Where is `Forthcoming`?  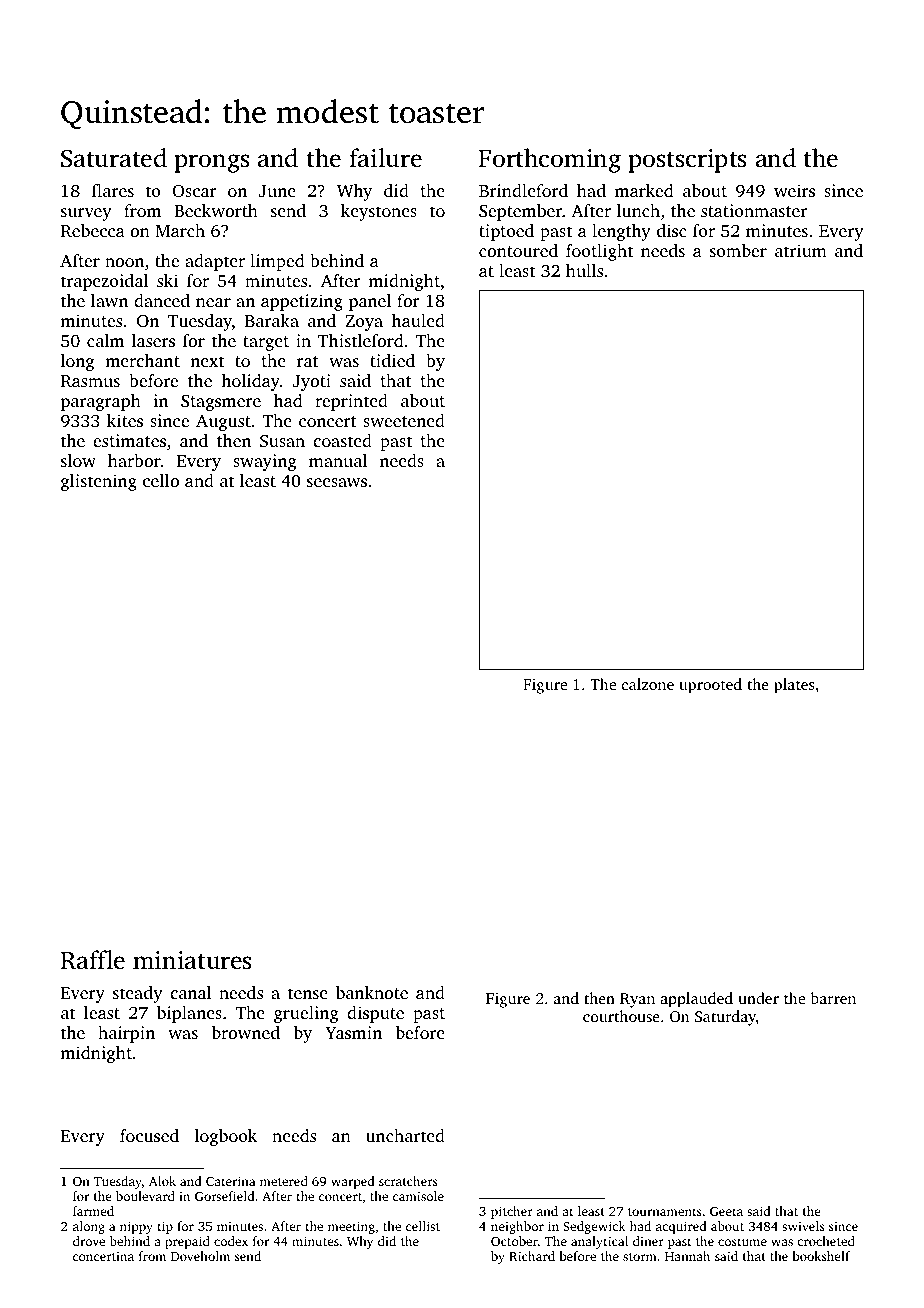 Forthcoming is located at coordinates (549, 160).
